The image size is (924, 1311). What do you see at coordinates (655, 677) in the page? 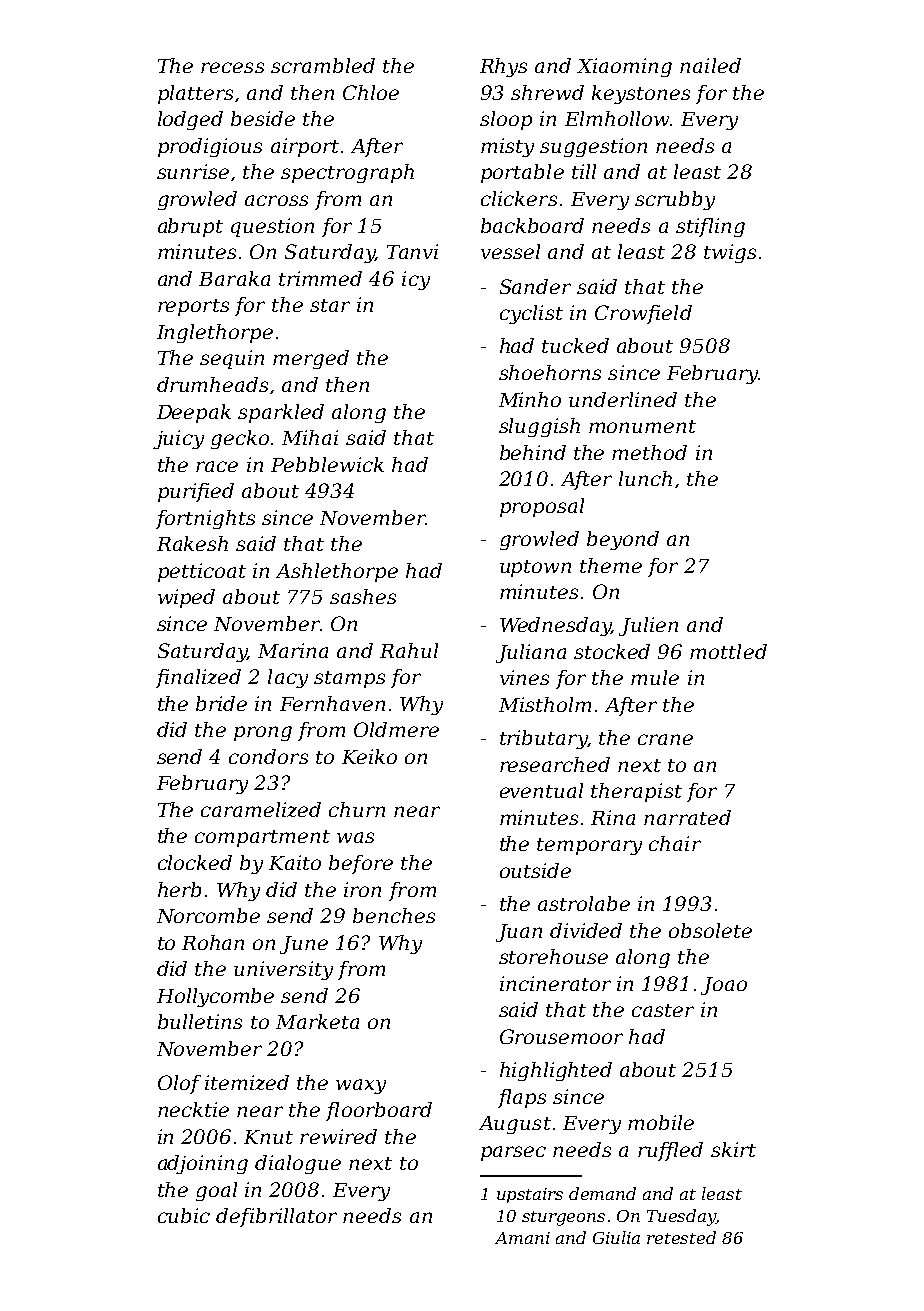
I see `mule` at bounding box center [655, 677].
